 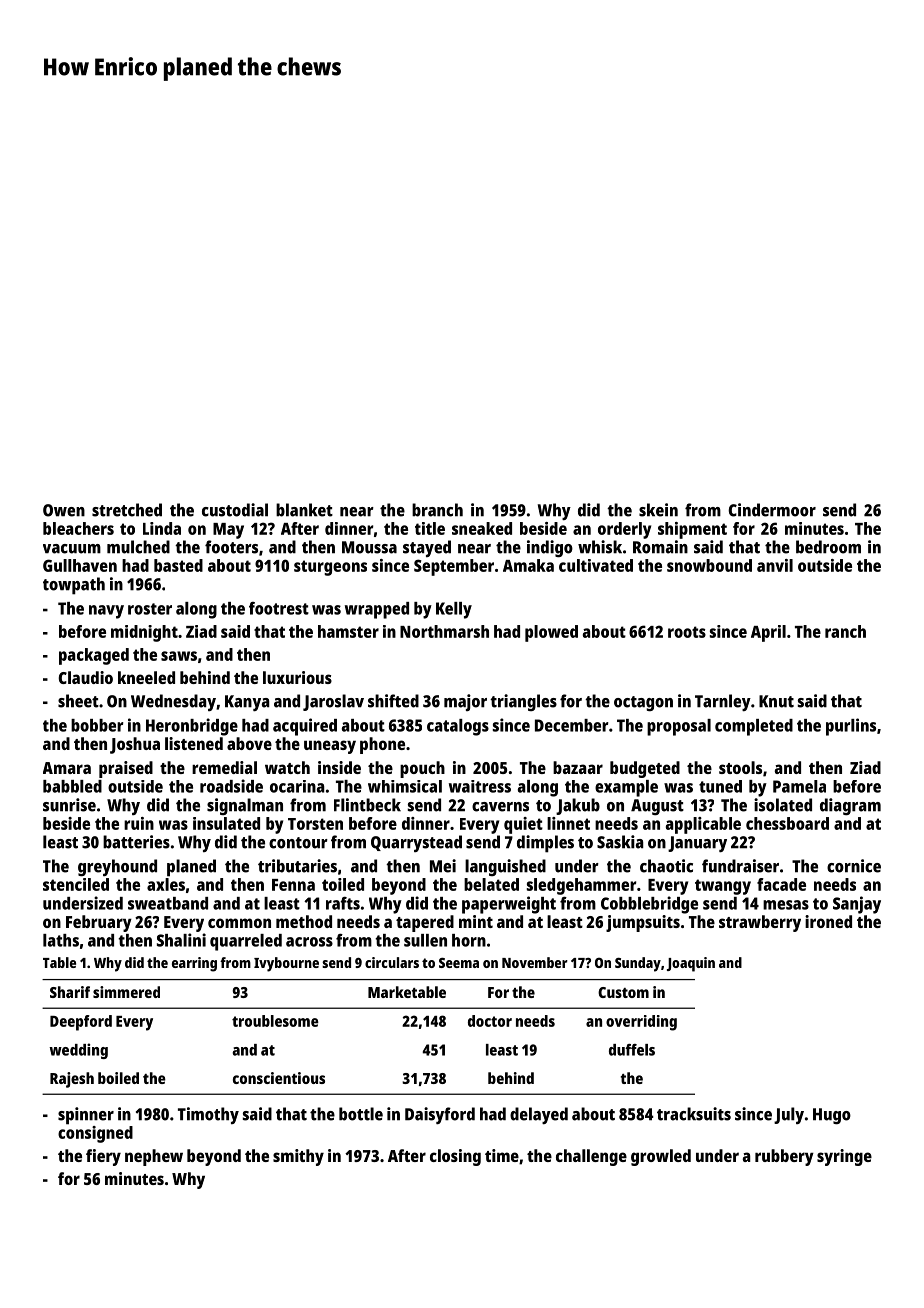 What do you see at coordinates (279, 1078) in the page?
I see `conscientious` at bounding box center [279, 1078].
